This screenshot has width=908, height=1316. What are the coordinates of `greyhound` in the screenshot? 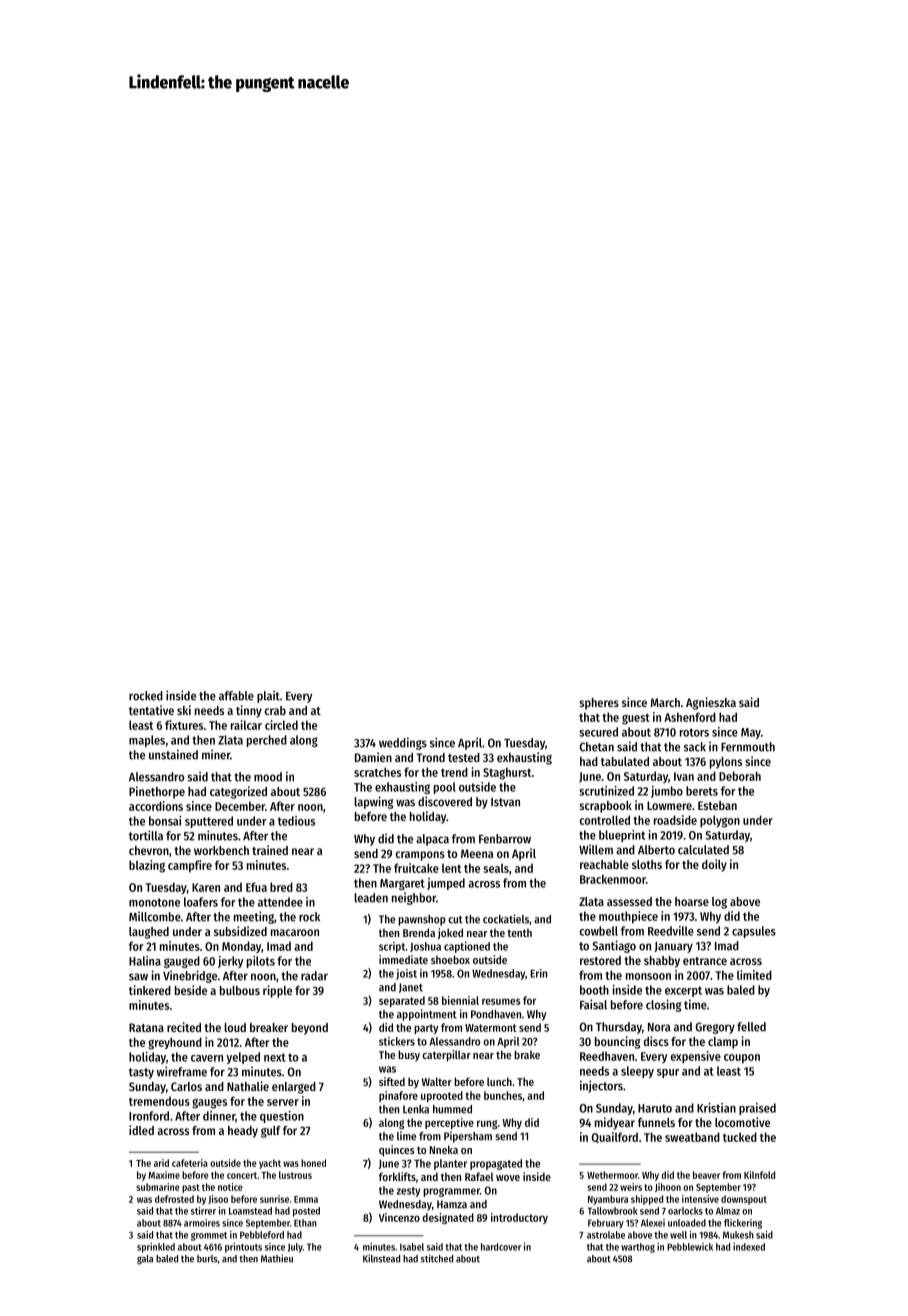 It's located at (175, 1043).
